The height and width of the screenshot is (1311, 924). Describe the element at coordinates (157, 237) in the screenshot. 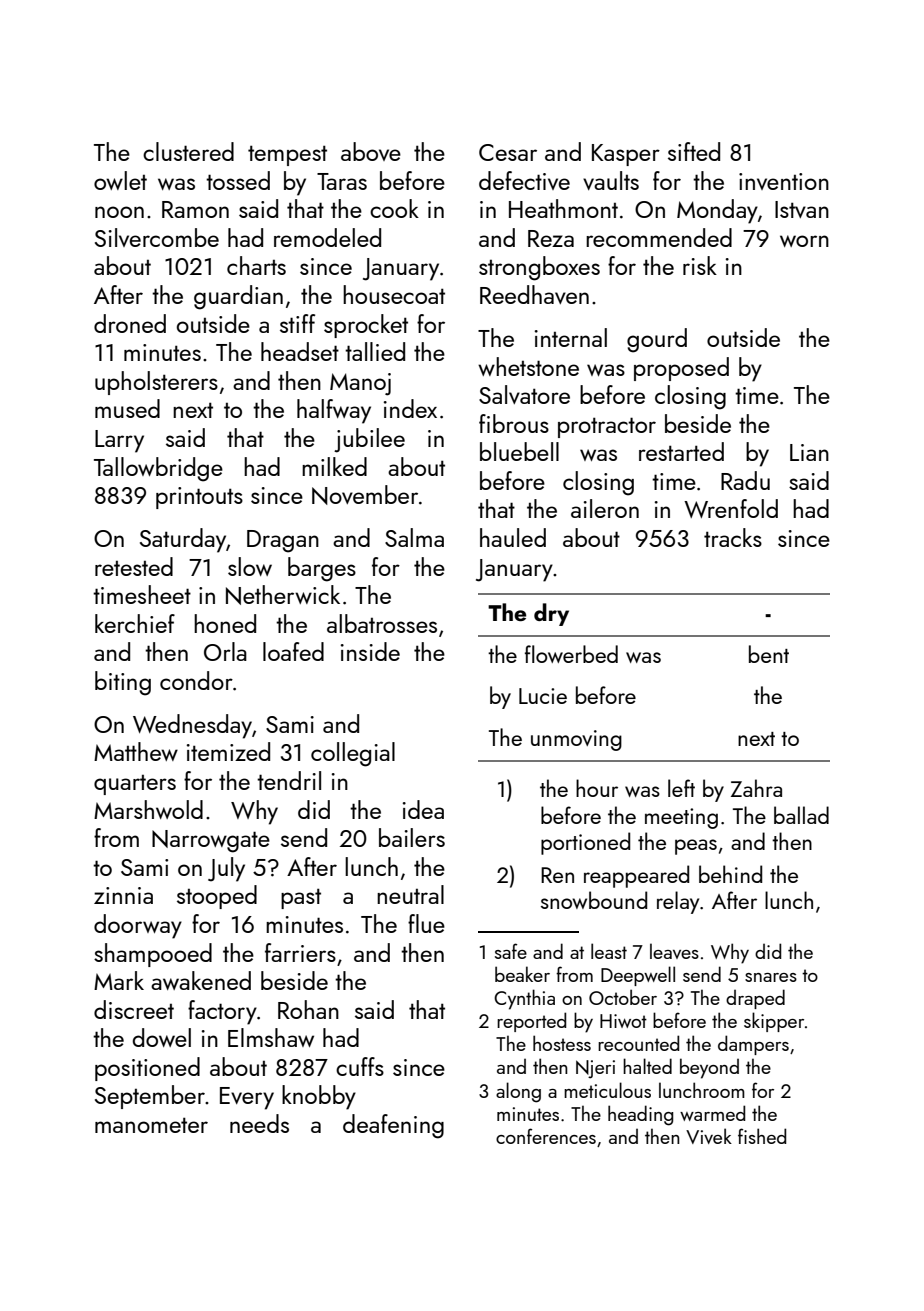

I see `Silvercombe` at that location.
